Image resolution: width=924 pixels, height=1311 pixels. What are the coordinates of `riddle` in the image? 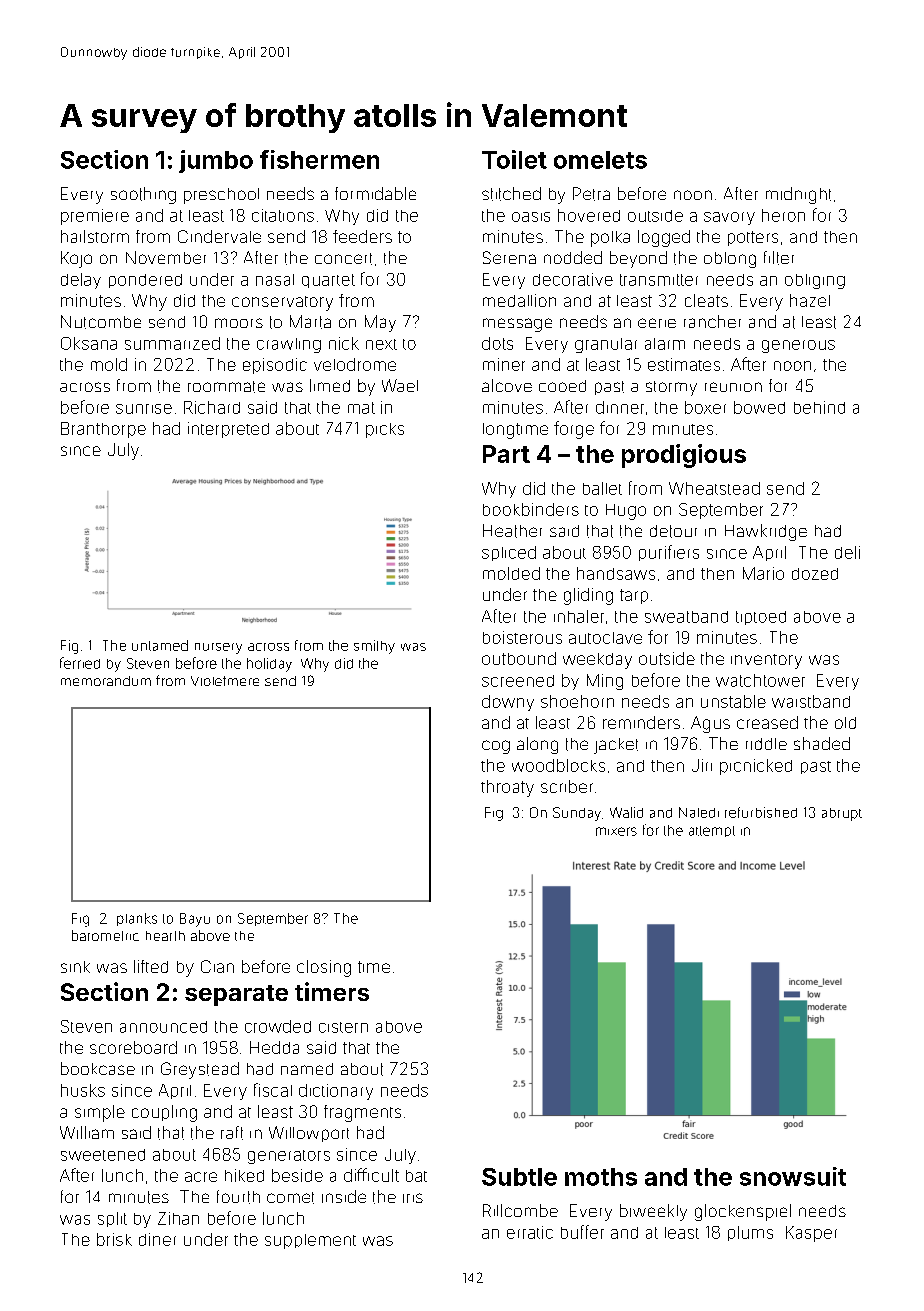 It's located at (766, 744).
